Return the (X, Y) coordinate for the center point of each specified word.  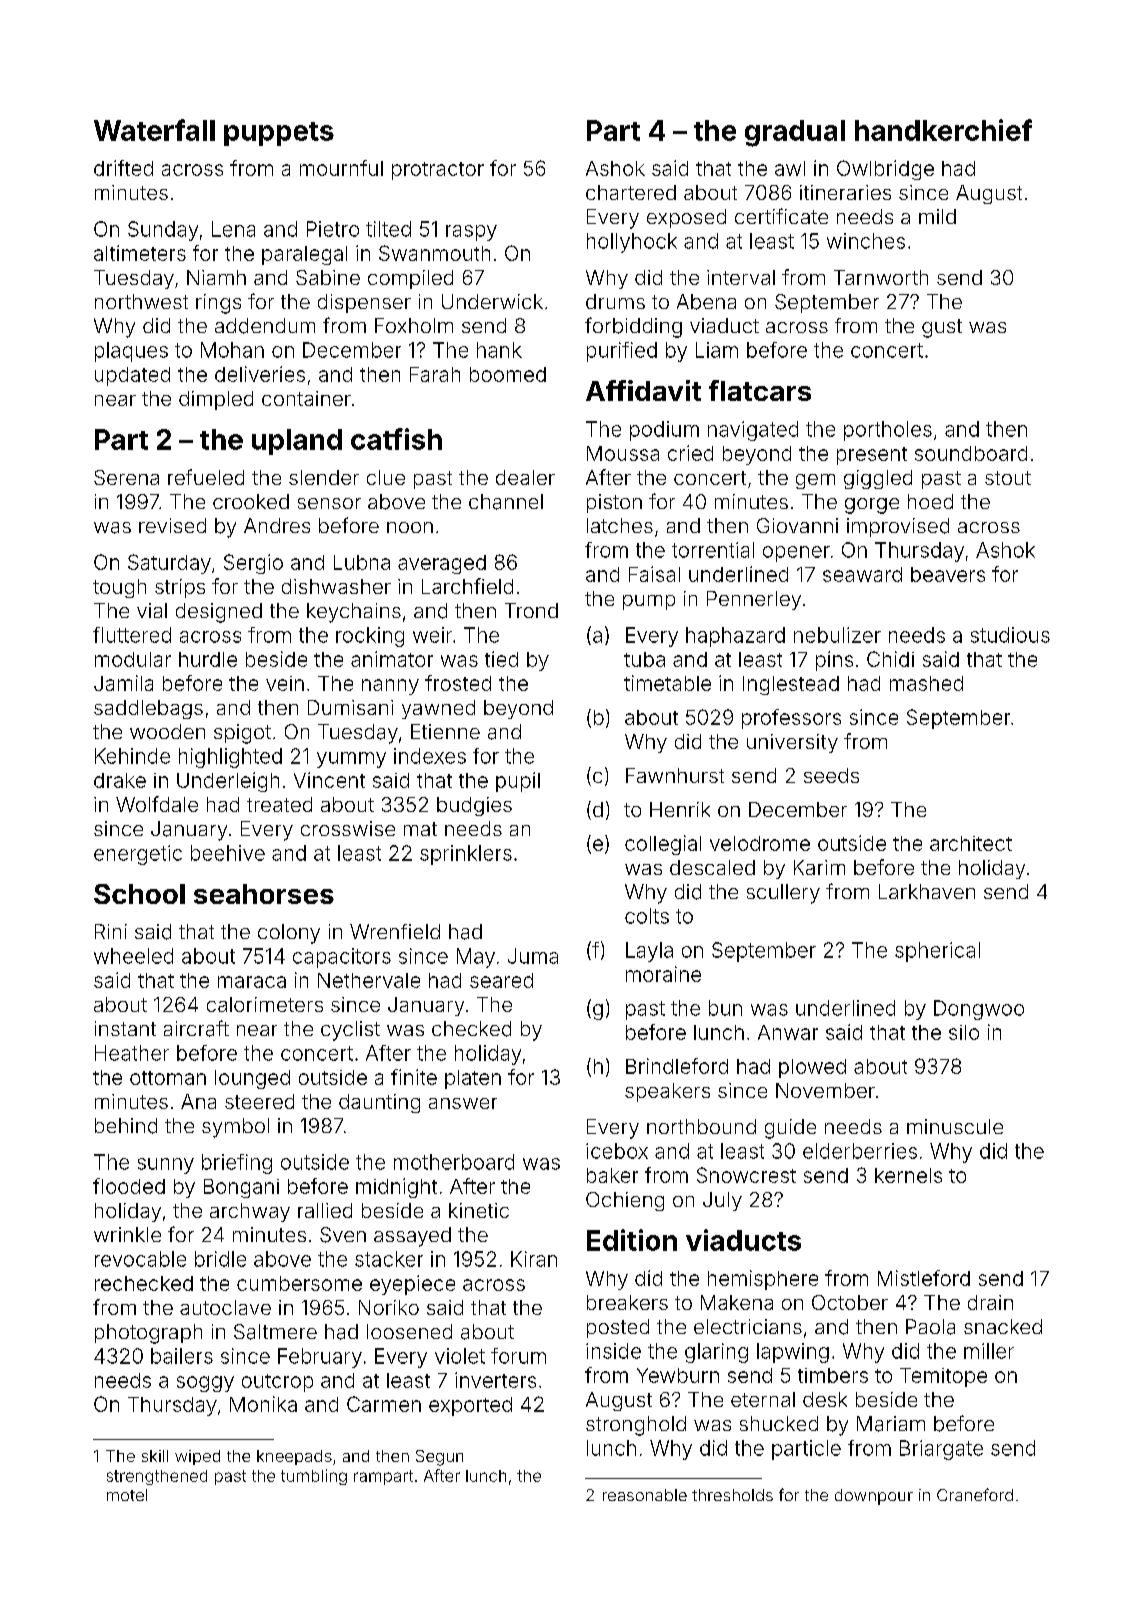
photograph (148, 1334)
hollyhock (632, 243)
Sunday (163, 231)
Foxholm (414, 325)
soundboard (971, 453)
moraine (663, 974)
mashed (926, 683)
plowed (812, 1068)
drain (990, 1302)
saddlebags (148, 709)
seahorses (264, 894)
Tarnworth (881, 277)
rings (218, 304)
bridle (220, 1259)
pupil (518, 782)
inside (613, 1351)
